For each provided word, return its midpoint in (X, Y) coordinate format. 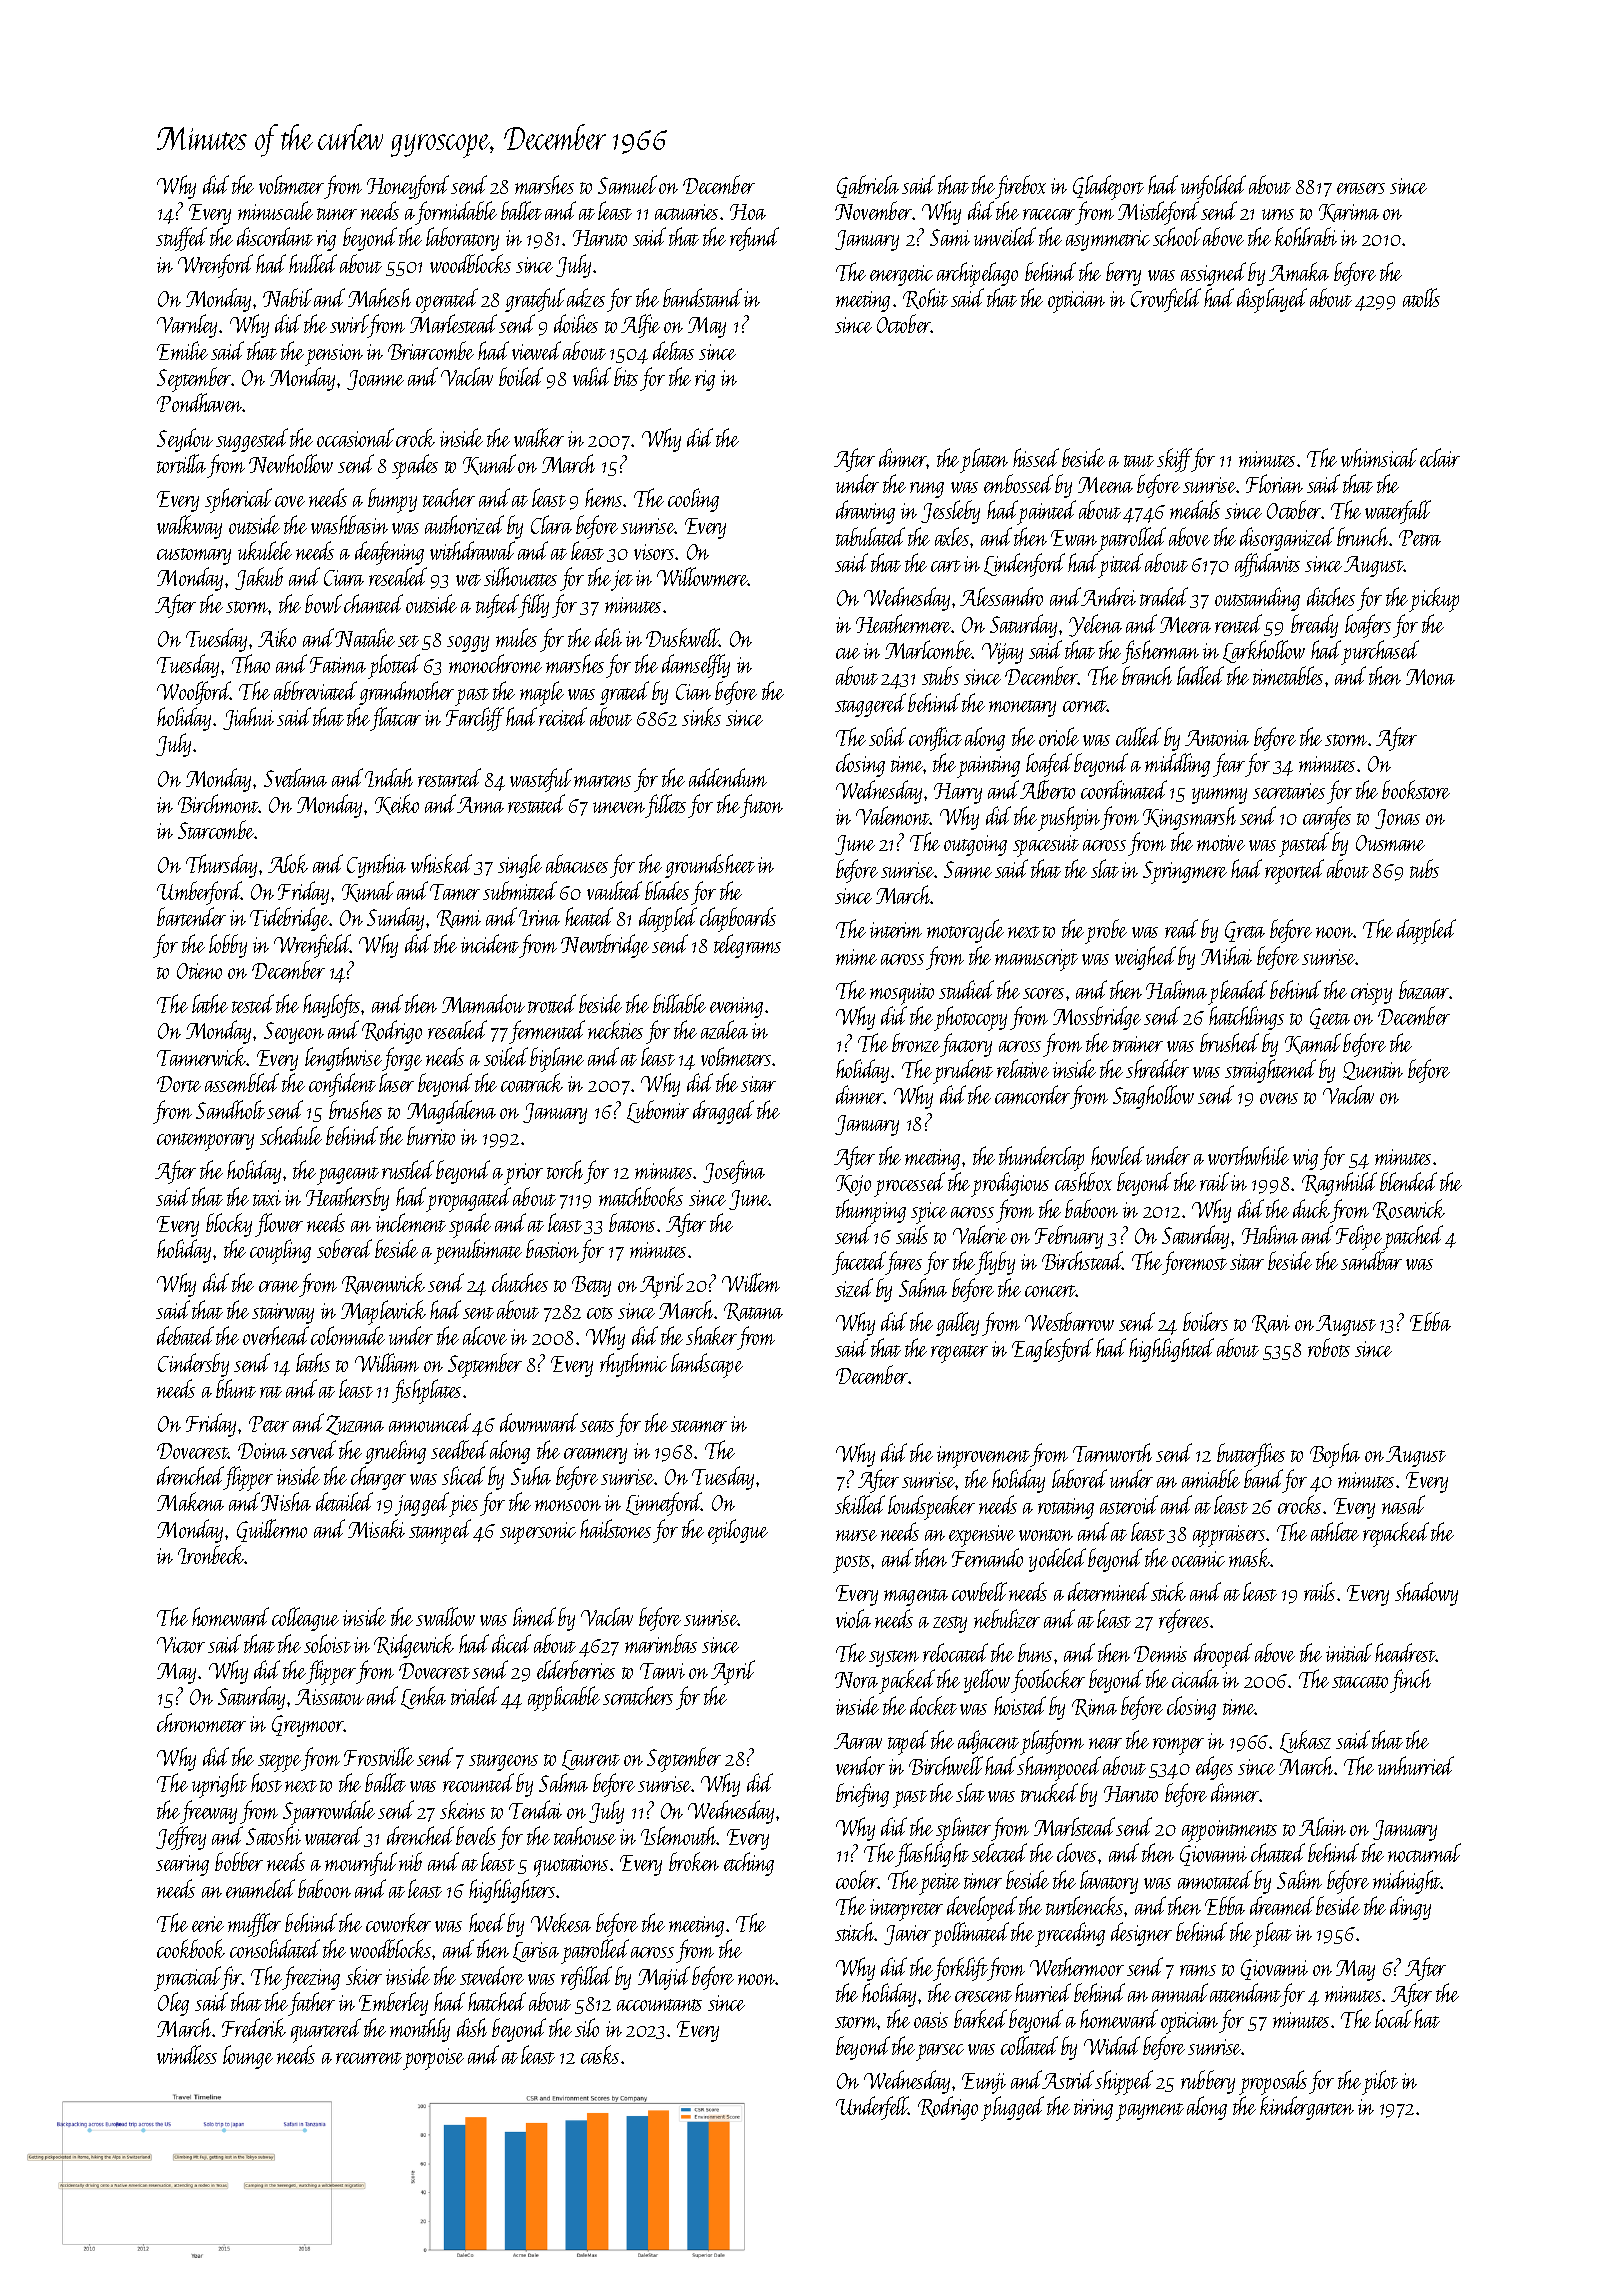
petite (939, 1884)
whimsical (1379, 457)
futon (761, 806)
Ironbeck (211, 1554)
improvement (983, 1457)
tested (253, 1003)
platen (984, 460)
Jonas (1397, 819)
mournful (361, 1864)
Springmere (1185, 872)
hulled (313, 263)
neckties (615, 1029)
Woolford (194, 693)
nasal (1403, 1504)
